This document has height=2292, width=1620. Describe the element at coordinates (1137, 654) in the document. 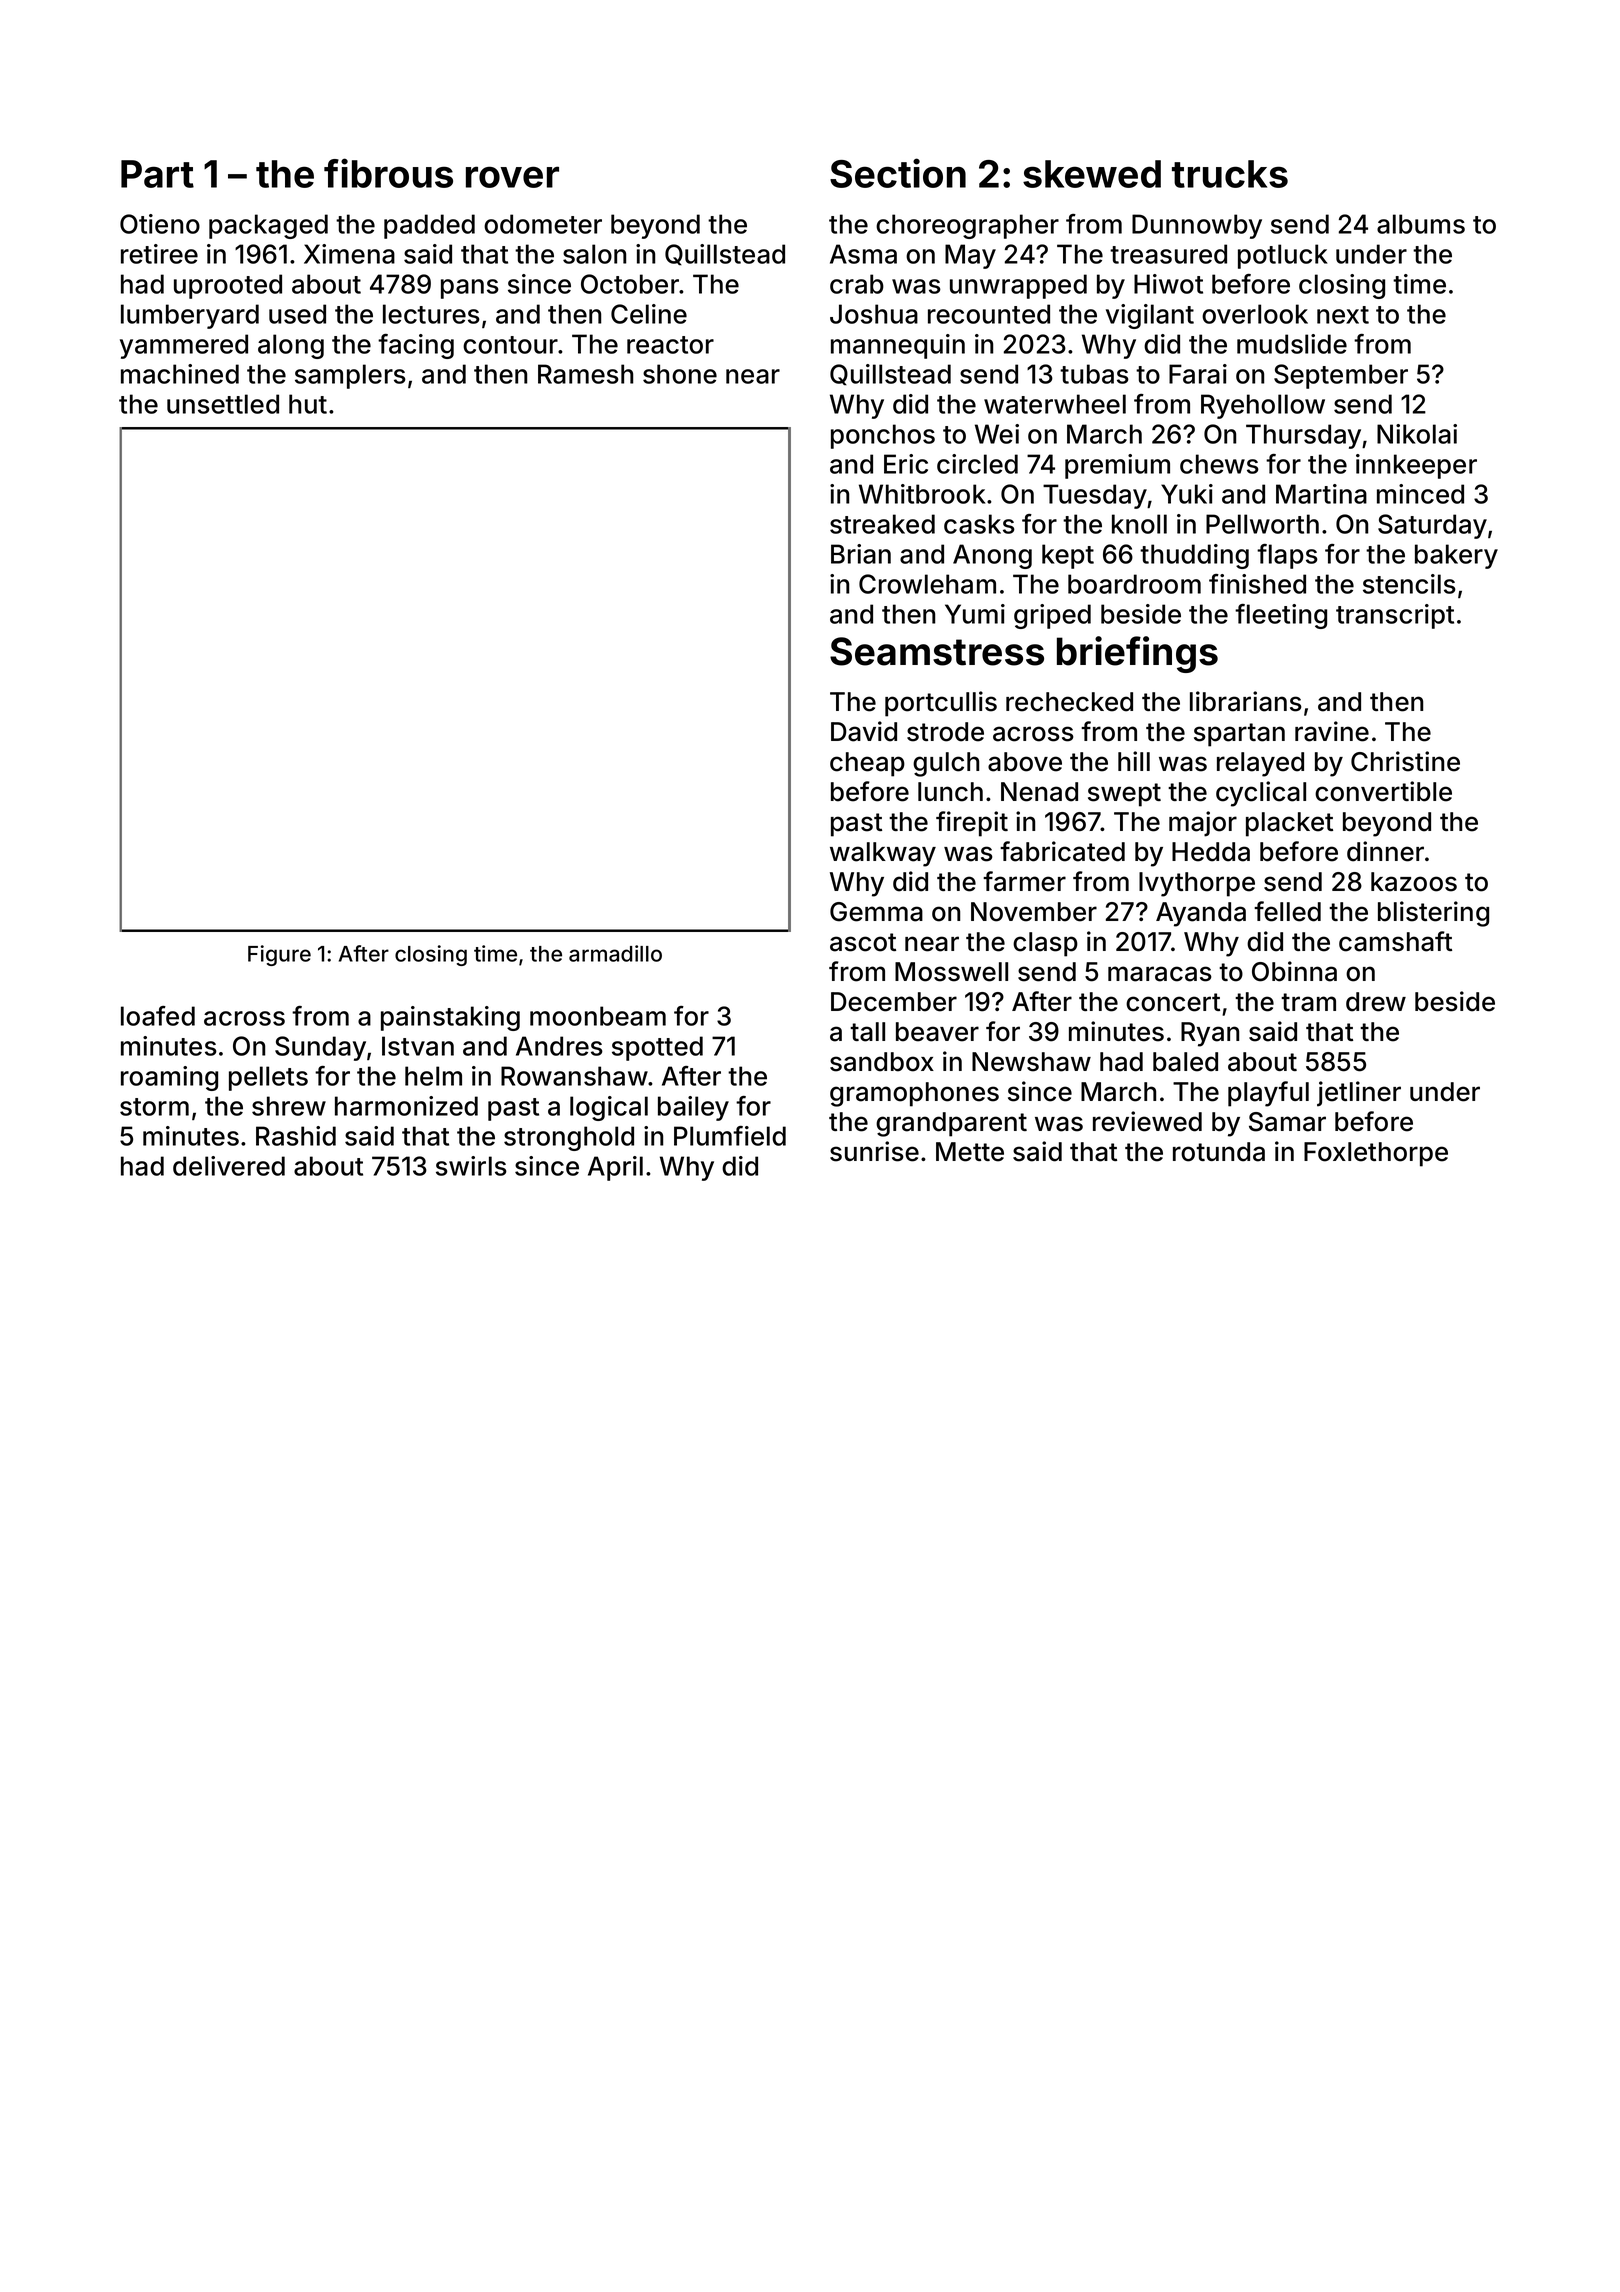

I see `briefings` at that location.
